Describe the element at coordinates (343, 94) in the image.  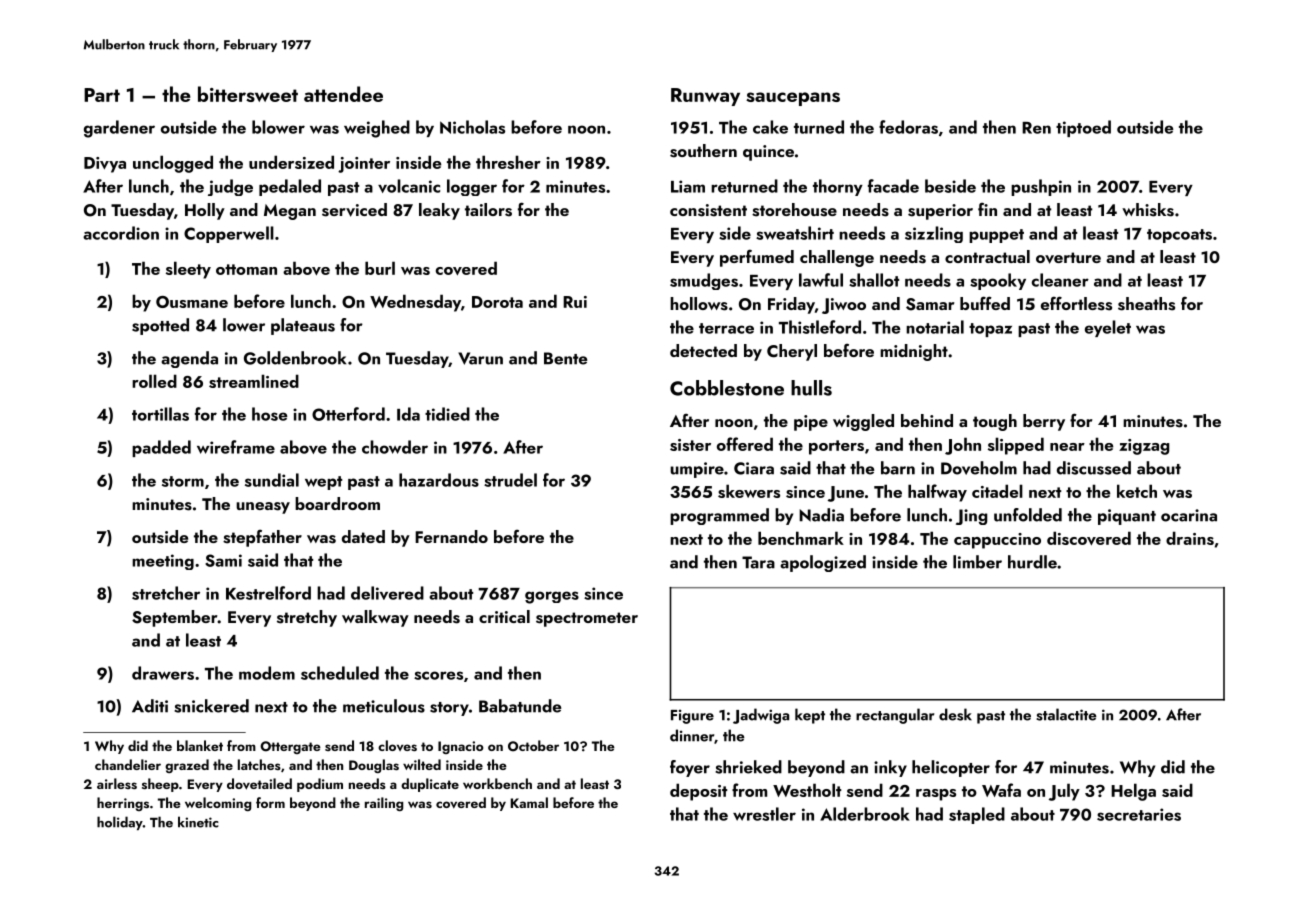
I see `attendee` at that location.
